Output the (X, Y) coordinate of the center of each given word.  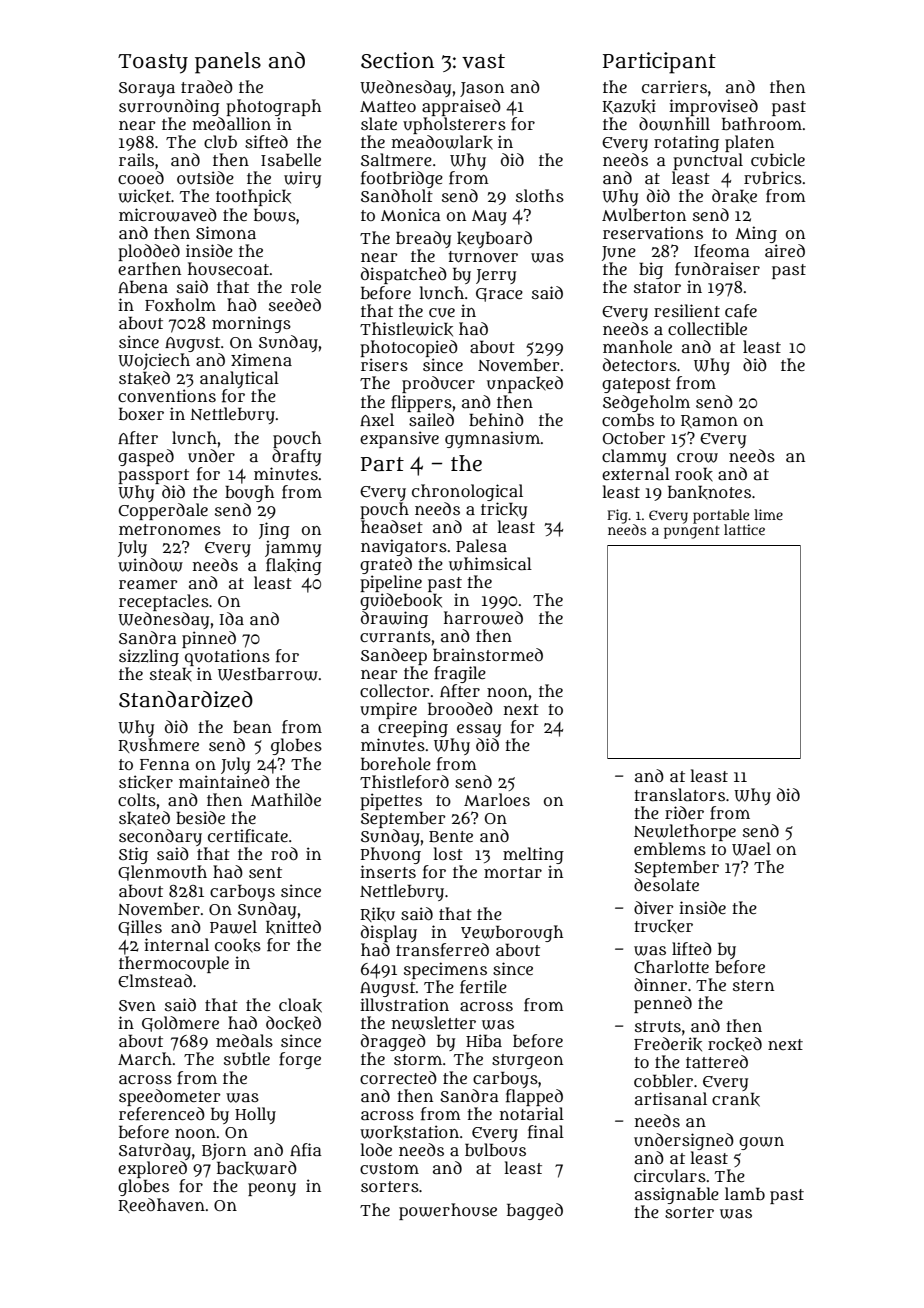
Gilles (140, 928)
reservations (653, 232)
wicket (144, 196)
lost (448, 853)
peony (272, 1189)
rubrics (773, 178)
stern (753, 985)
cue (442, 313)
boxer (141, 413)
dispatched (404, 275)
